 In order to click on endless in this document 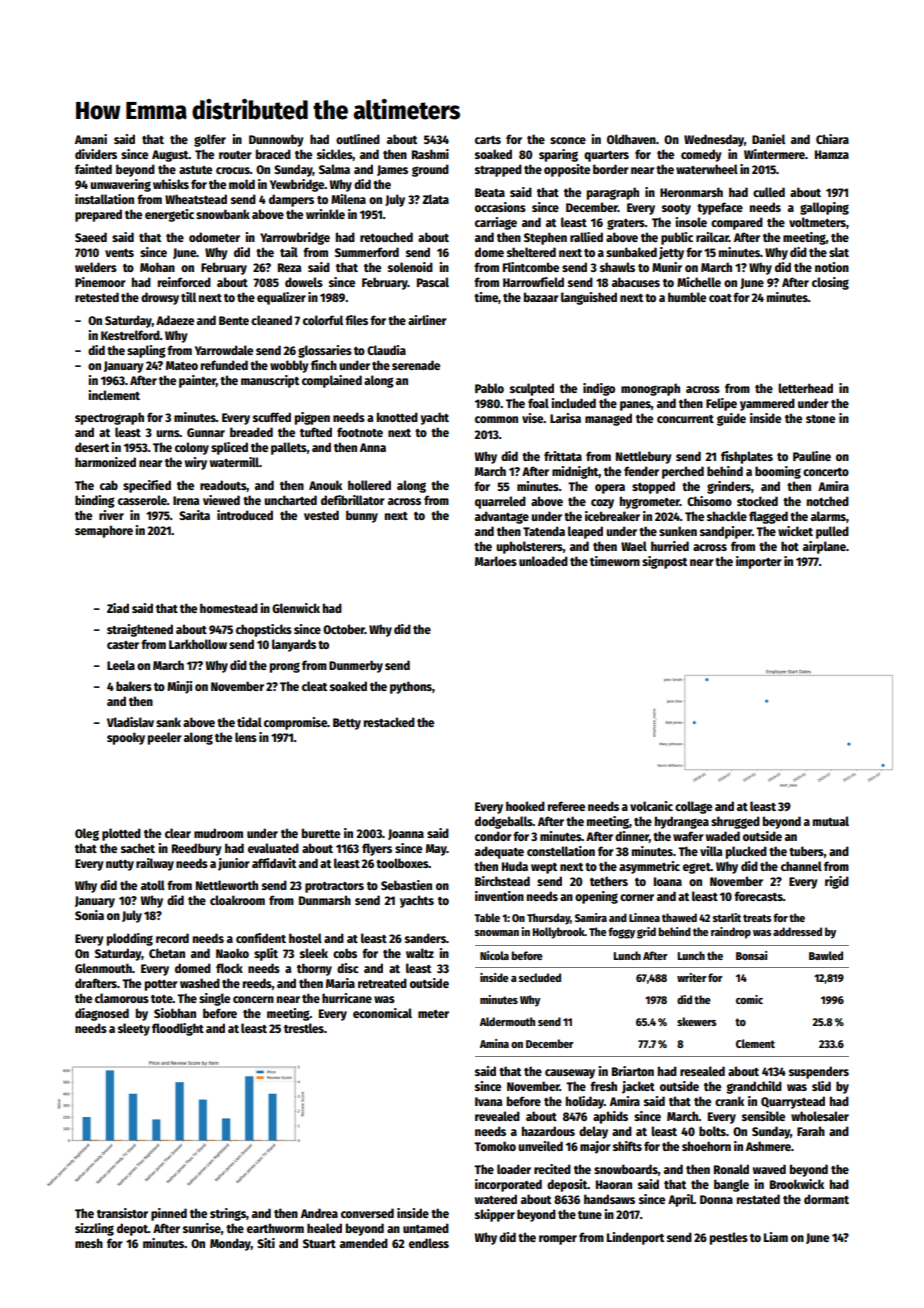, I will do `click(429, 1243)`.
